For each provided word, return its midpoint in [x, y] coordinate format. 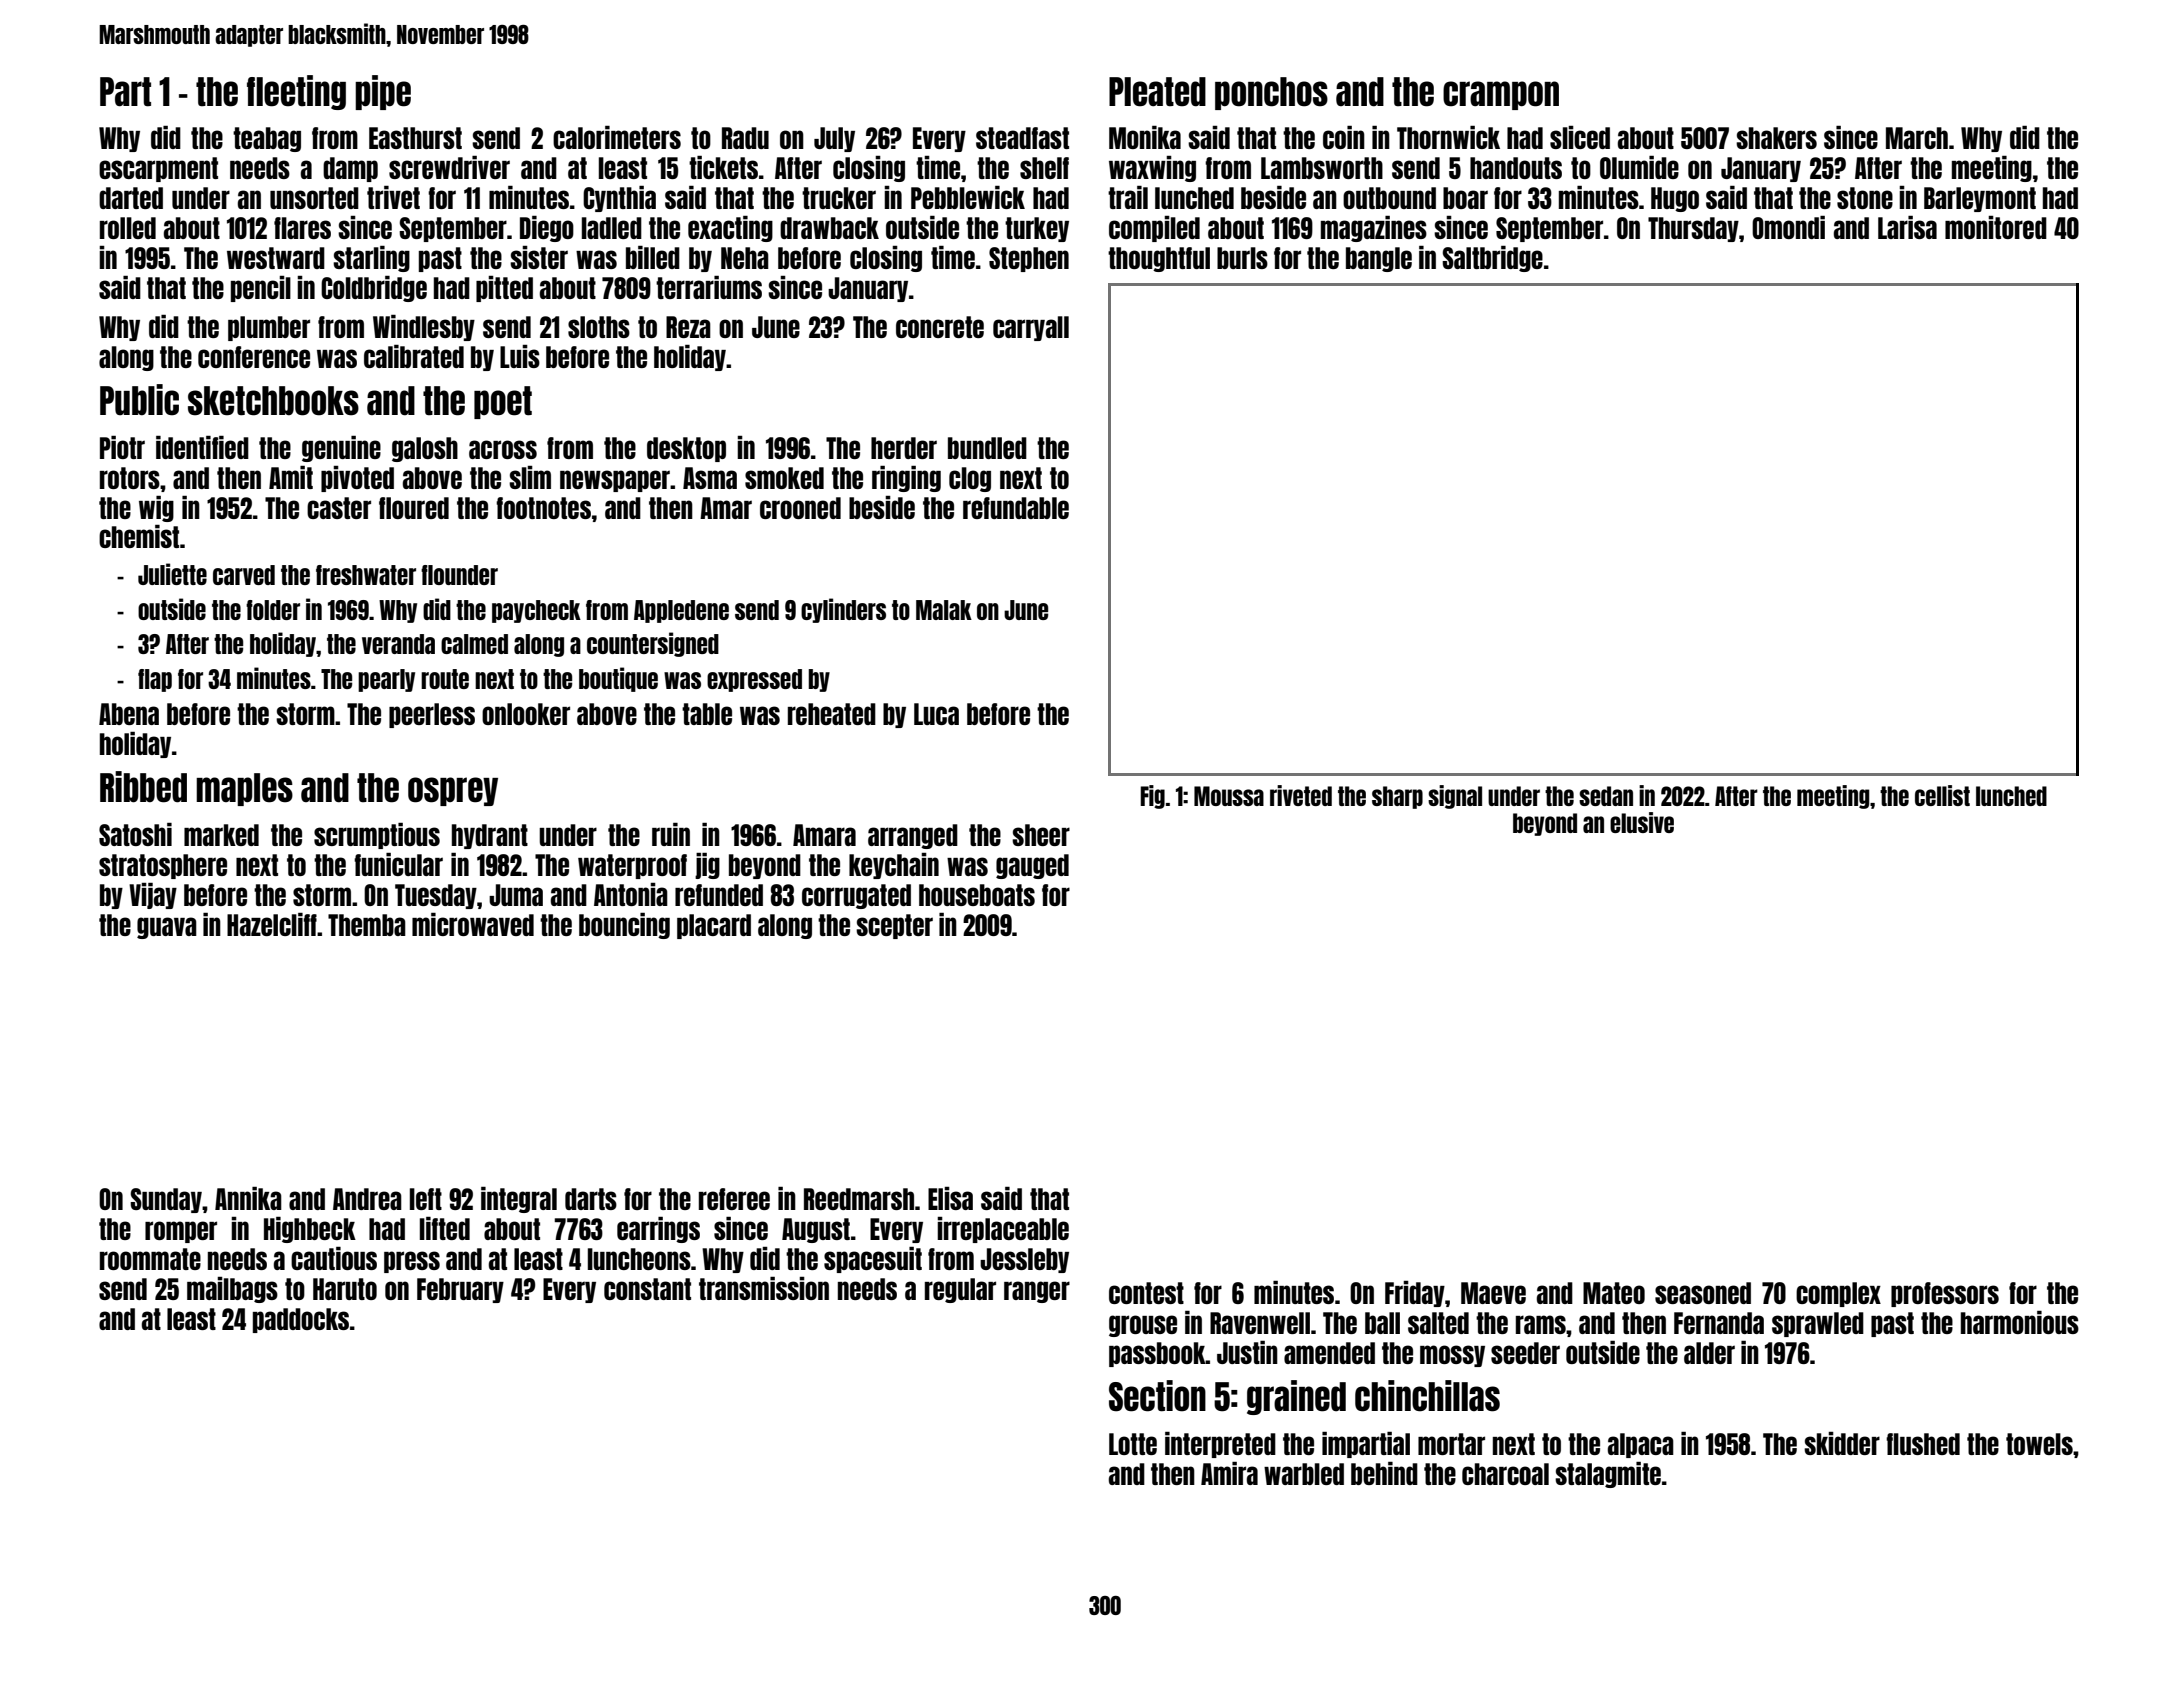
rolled [128, 228]
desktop [686, 449]
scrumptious [377, 836]
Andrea [367, 1199]
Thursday [1693, 229]
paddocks [301, 1320]
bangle [1379, 259]
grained [1296, 1397]
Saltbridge [1492, 259]
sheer [1041, 835]
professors [1945, 1294]
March [1917, 138]
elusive [1642, 822]
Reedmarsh [859, 1199]
